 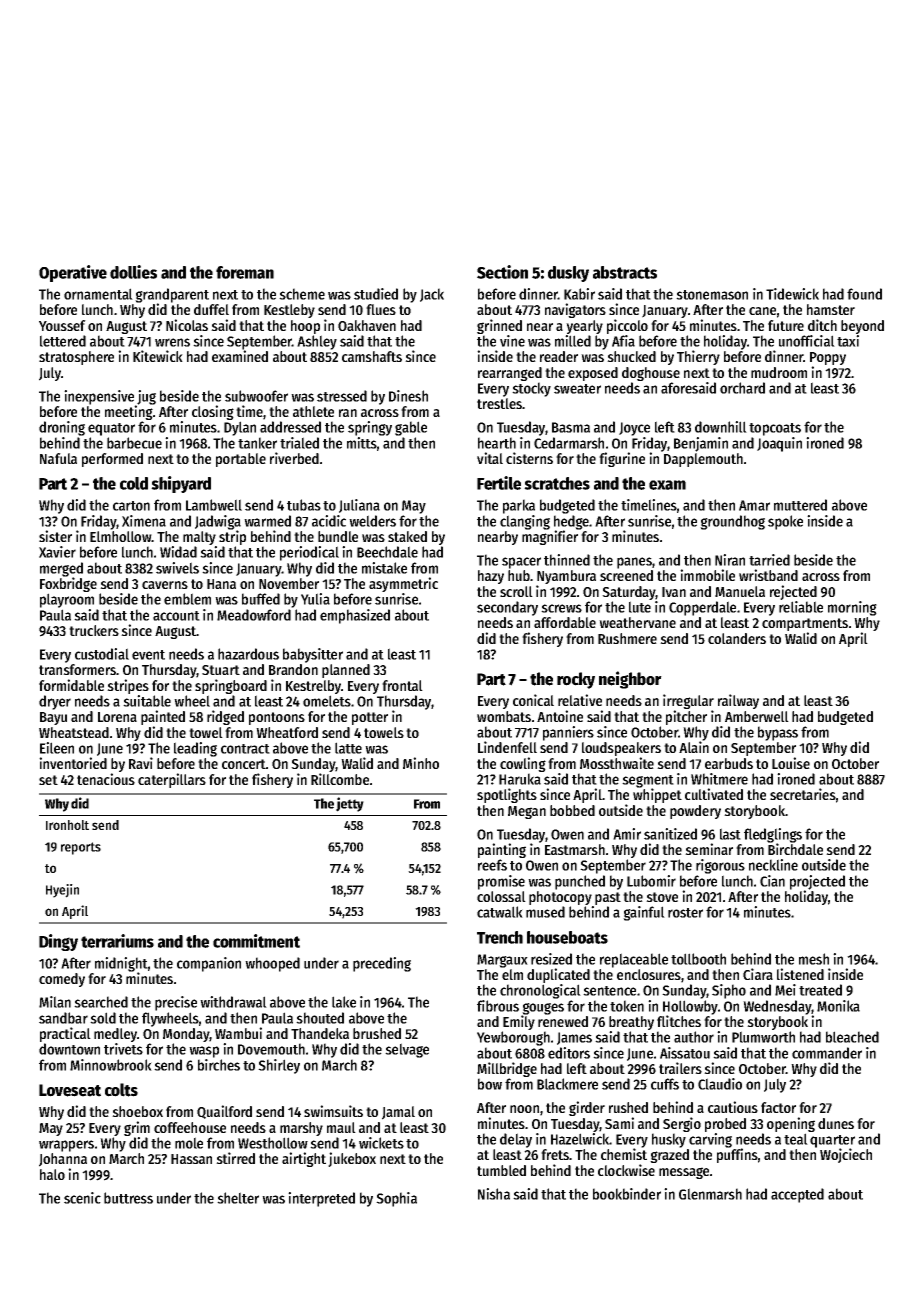 I want to click on gable, so click(x=411, y=428).
